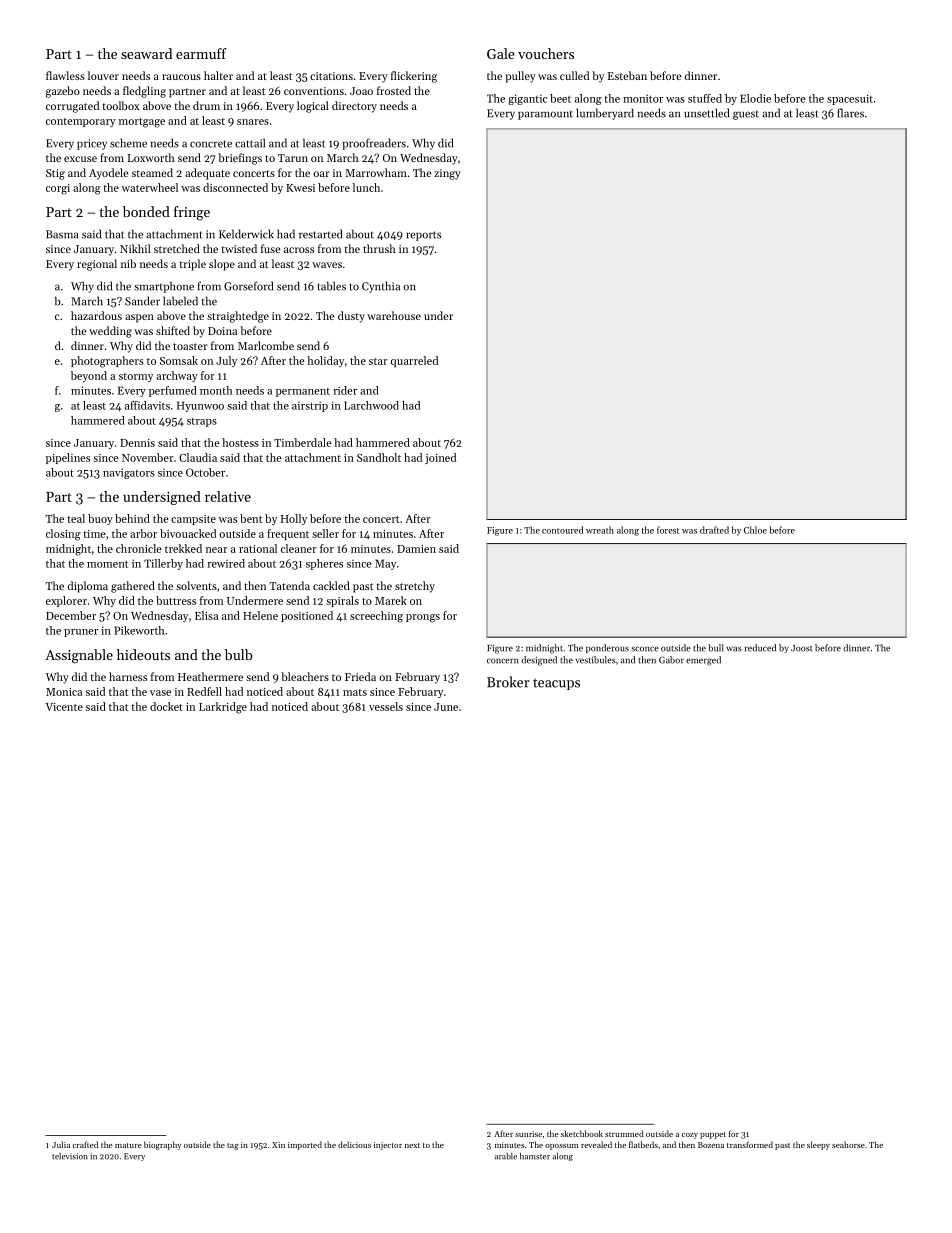  What do you see at coordinates (414, 77) in the screenshot?
I see `flickering` at bounding box center [414, 77].
